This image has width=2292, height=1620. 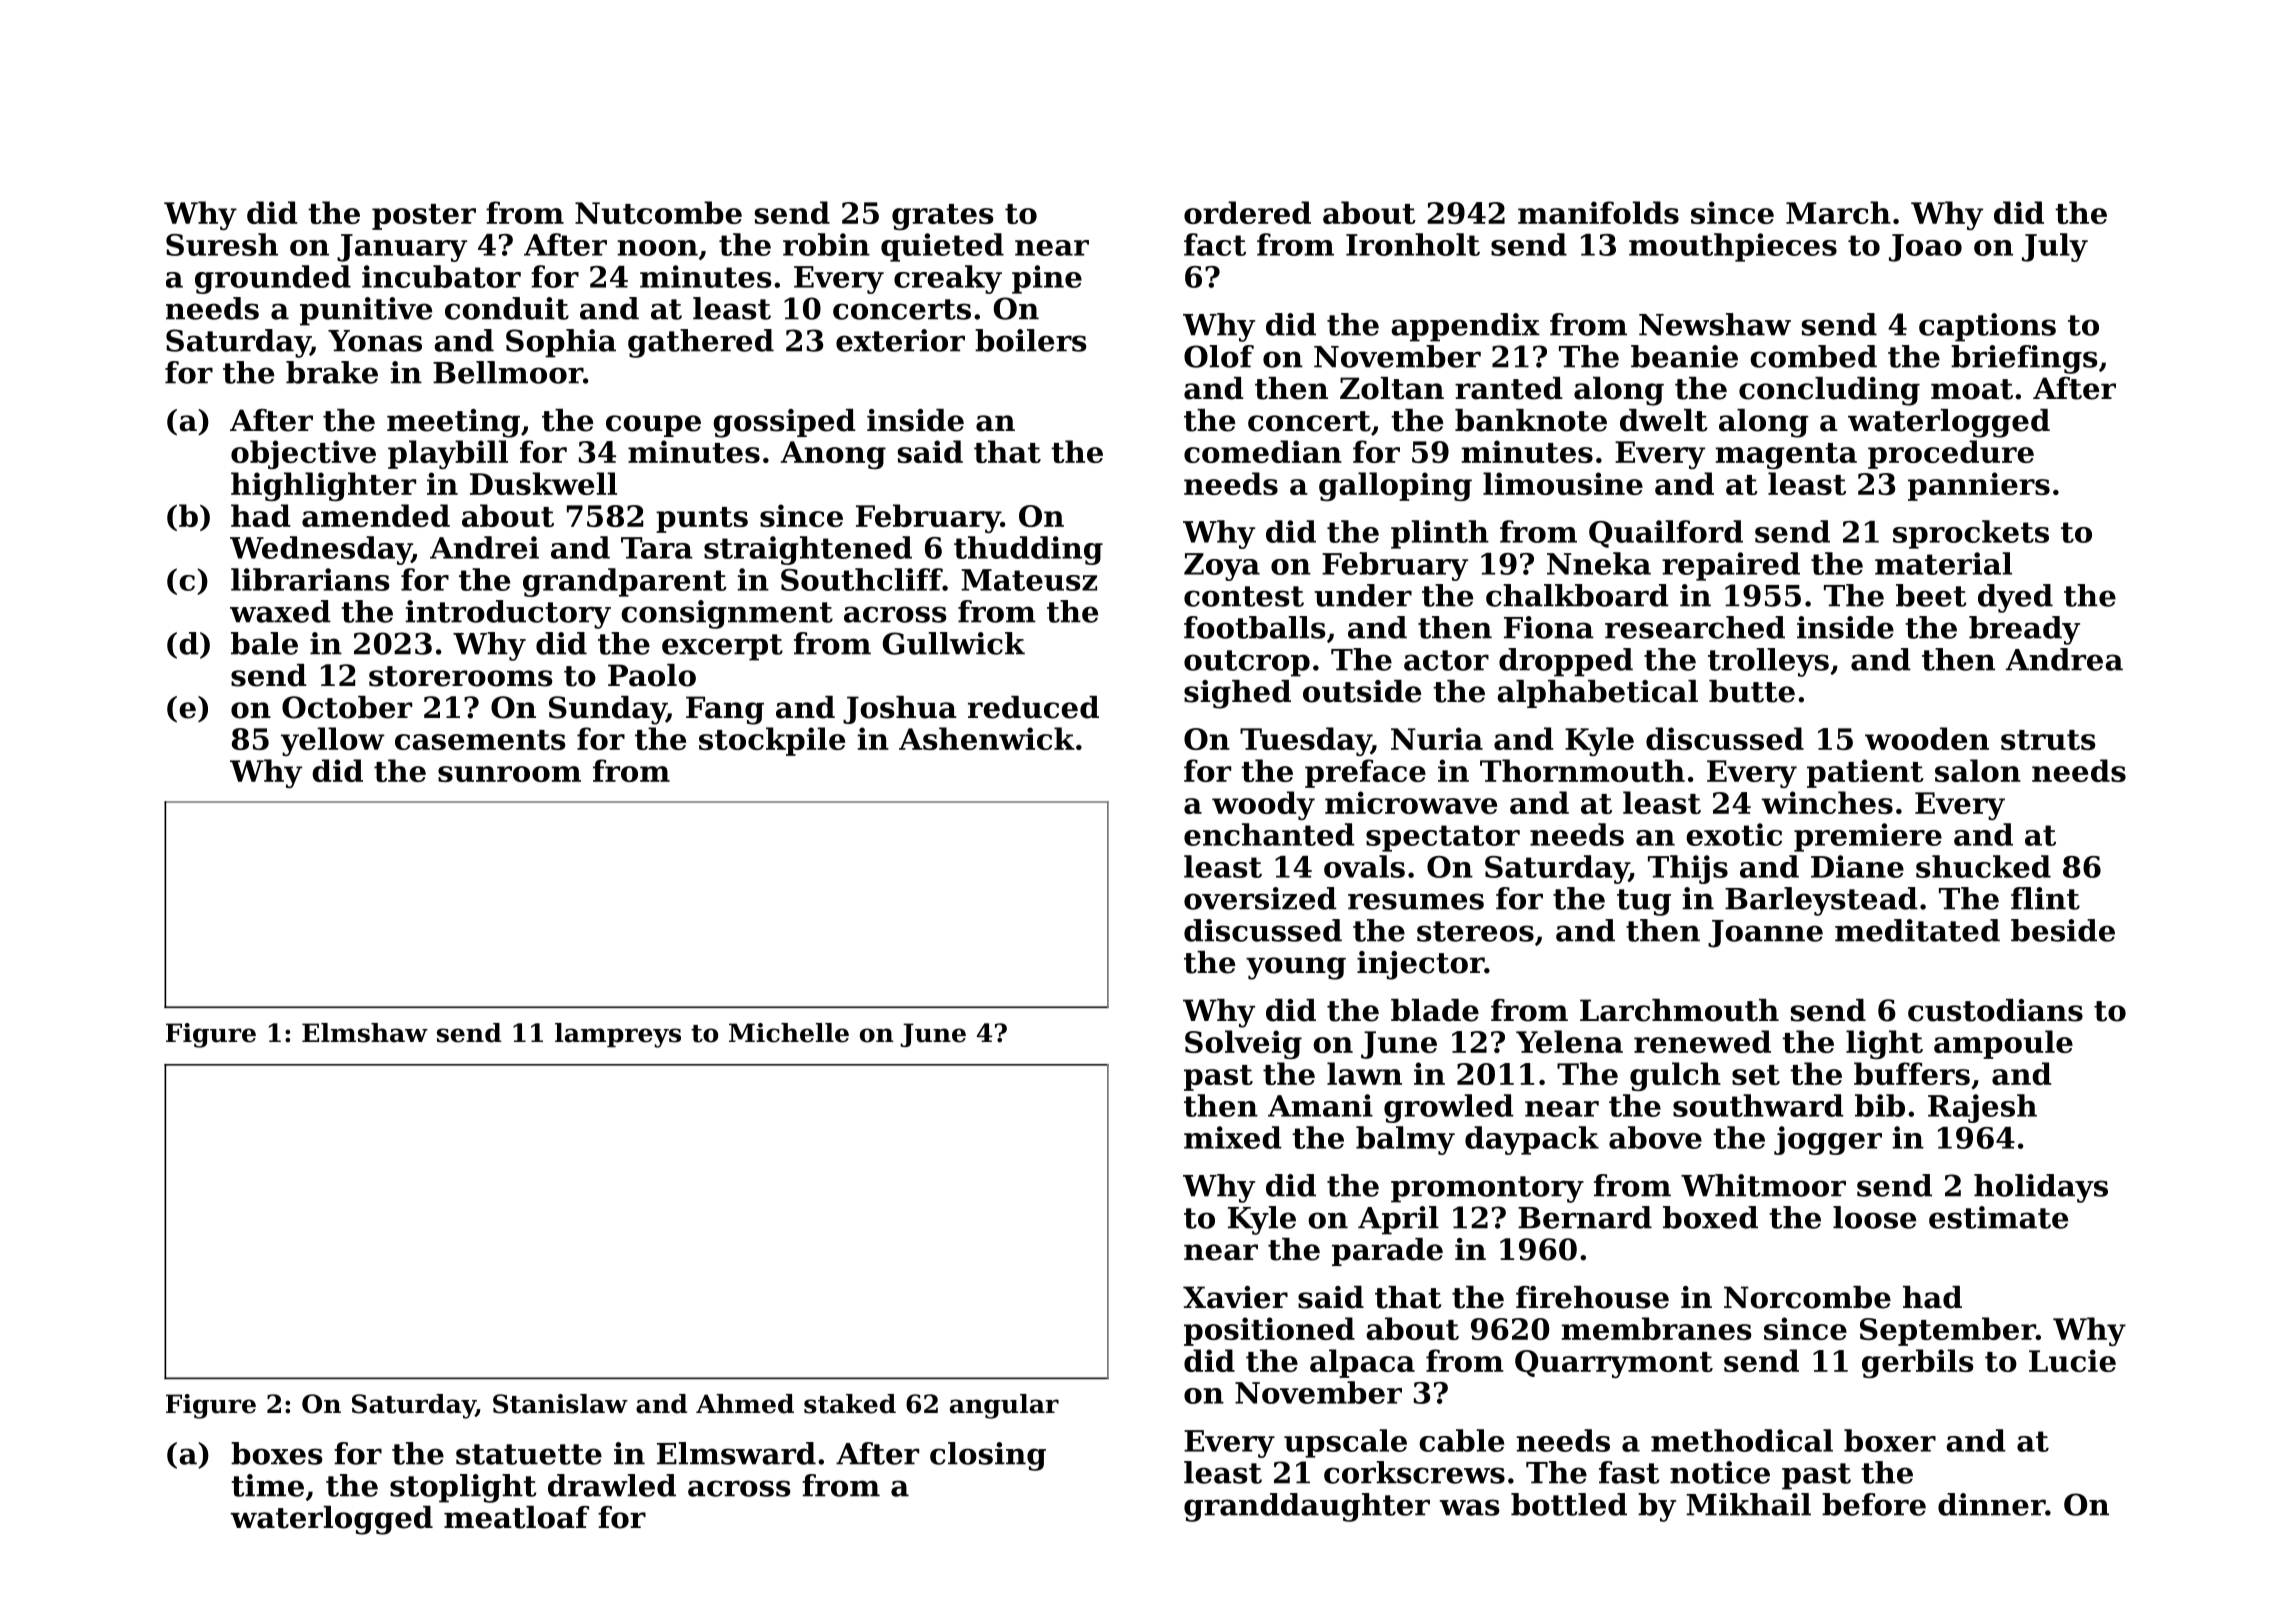 I want to click on mixed, so click(x=1233, y=1137).
